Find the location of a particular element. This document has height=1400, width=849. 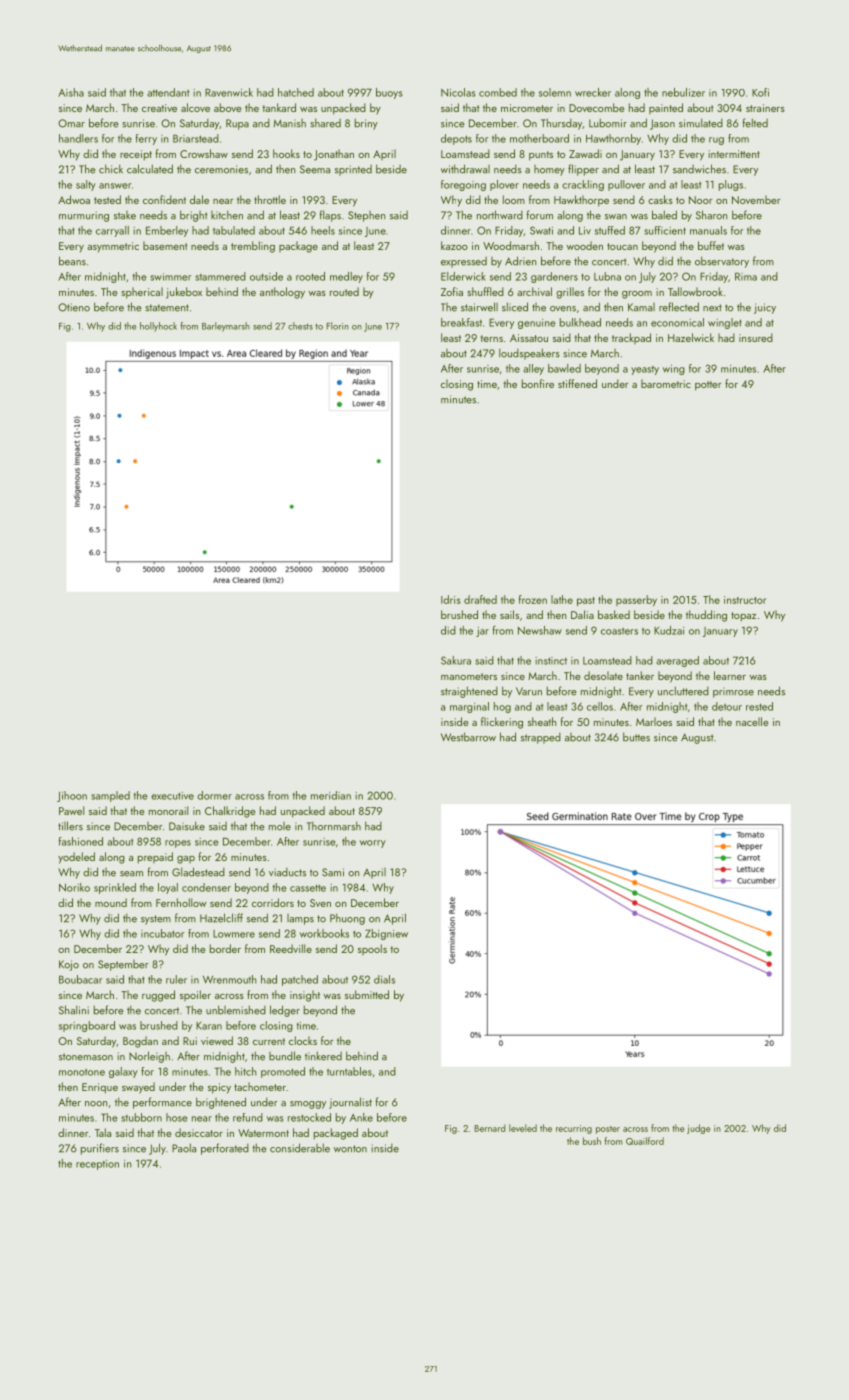

Otieno is located at coordinates (74, 307).
